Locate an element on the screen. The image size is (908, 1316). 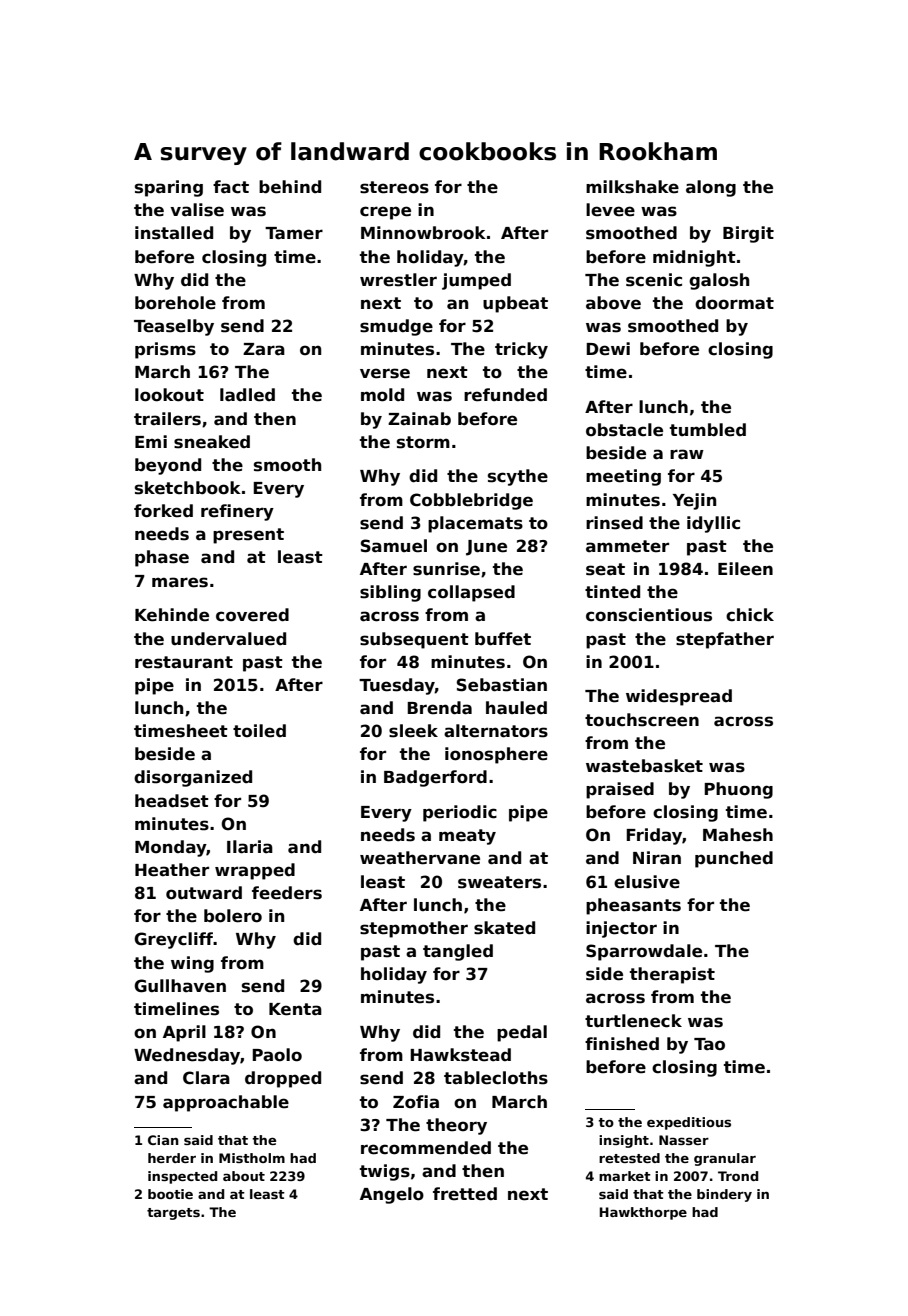
installed is located at coordinates (174, 233).
